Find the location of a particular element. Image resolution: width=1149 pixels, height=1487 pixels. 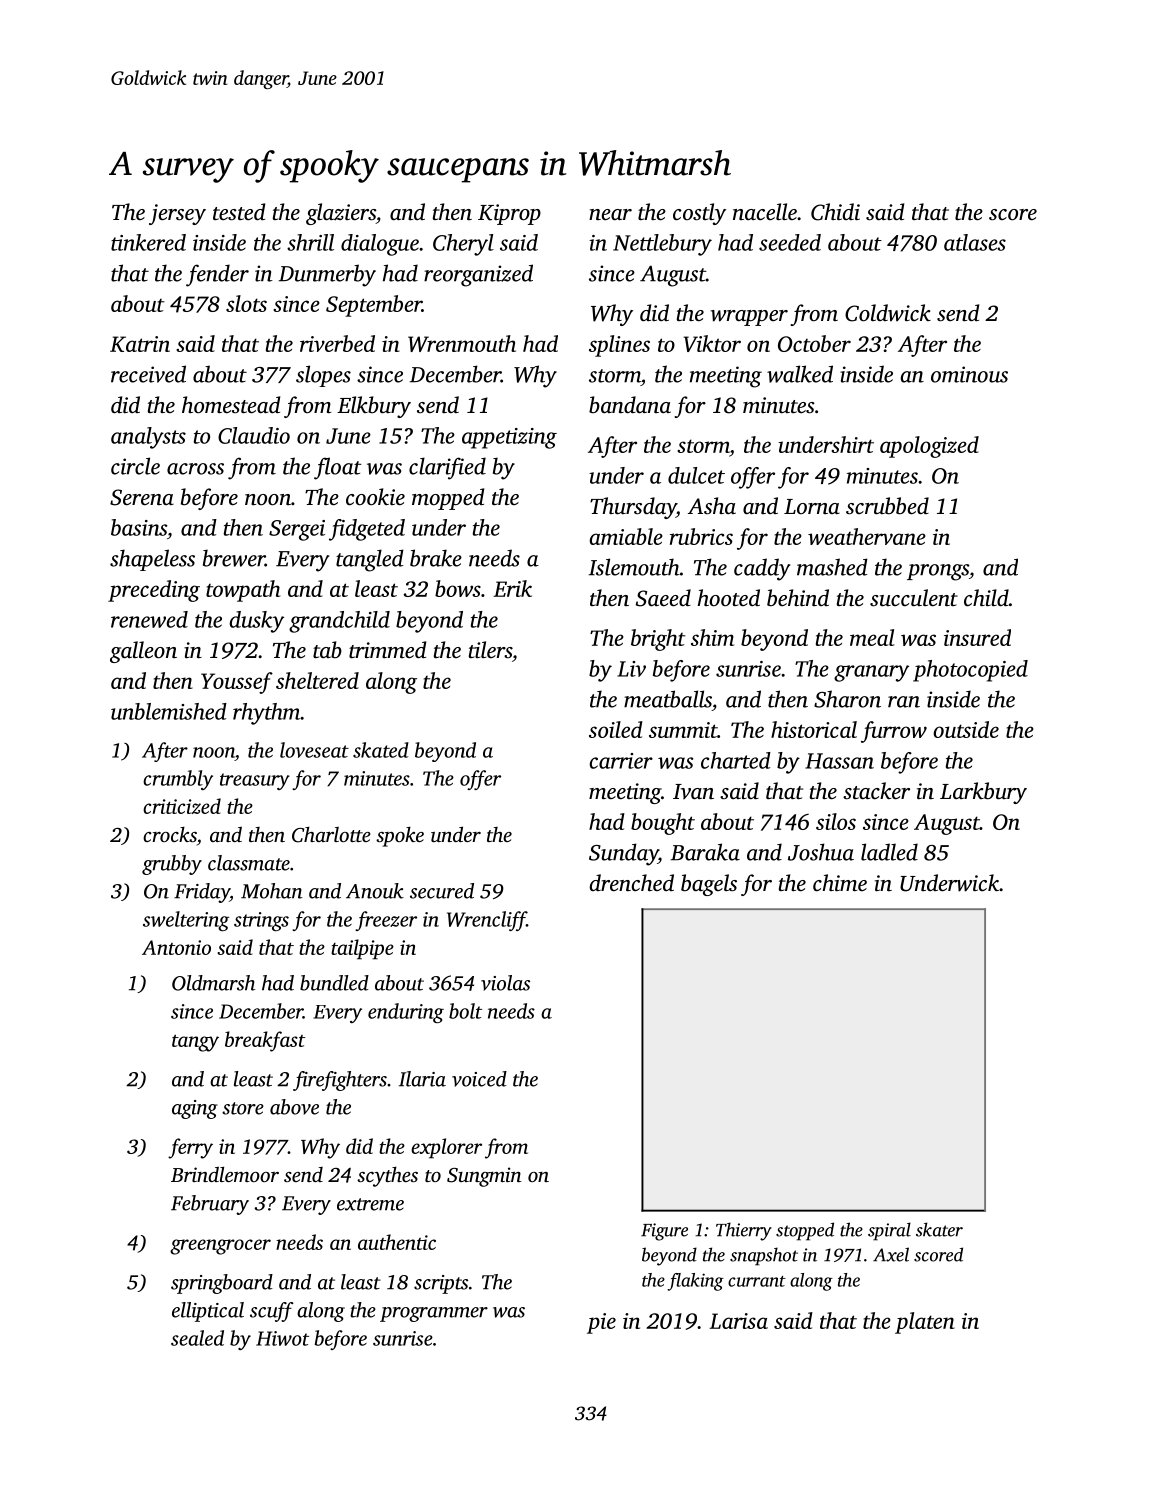

crocks is located at coordinates (170, 834).
